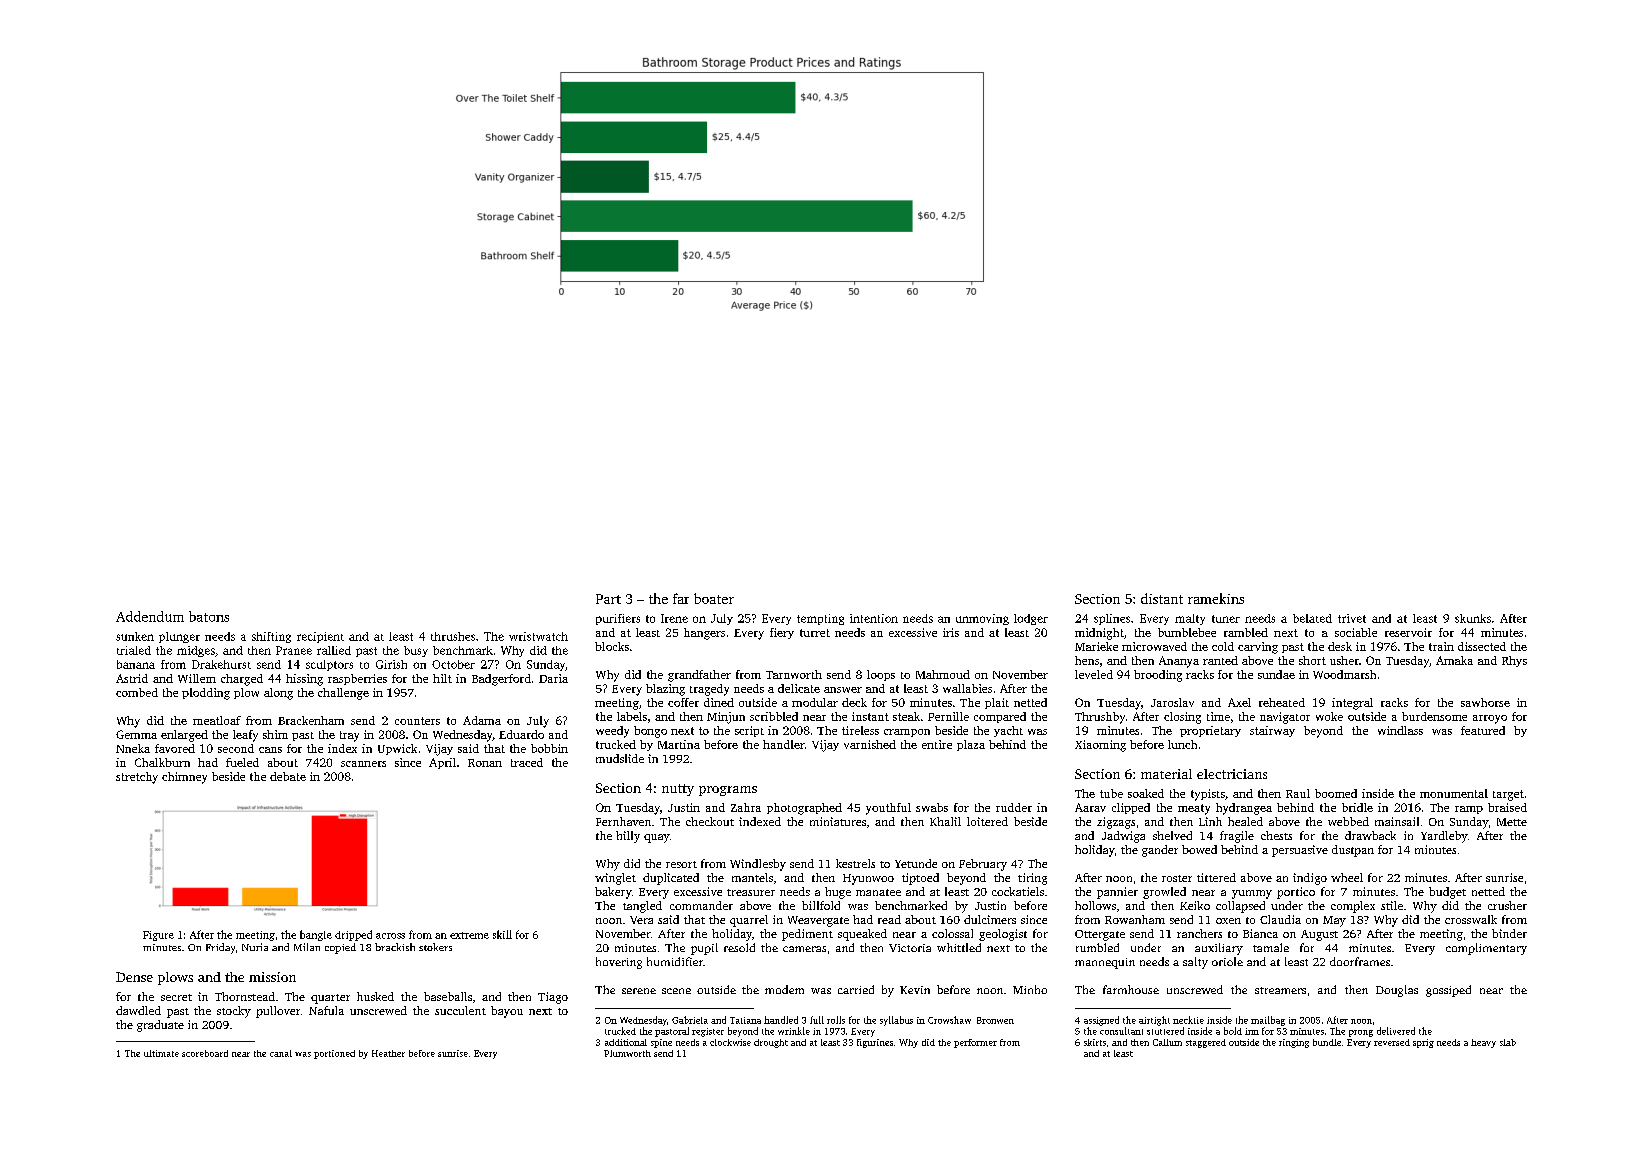 The image size is (1643, 1162). What do you see at coordinates (932, 807) in the document?
I see `swabs` at bounding box center [932, 807].
